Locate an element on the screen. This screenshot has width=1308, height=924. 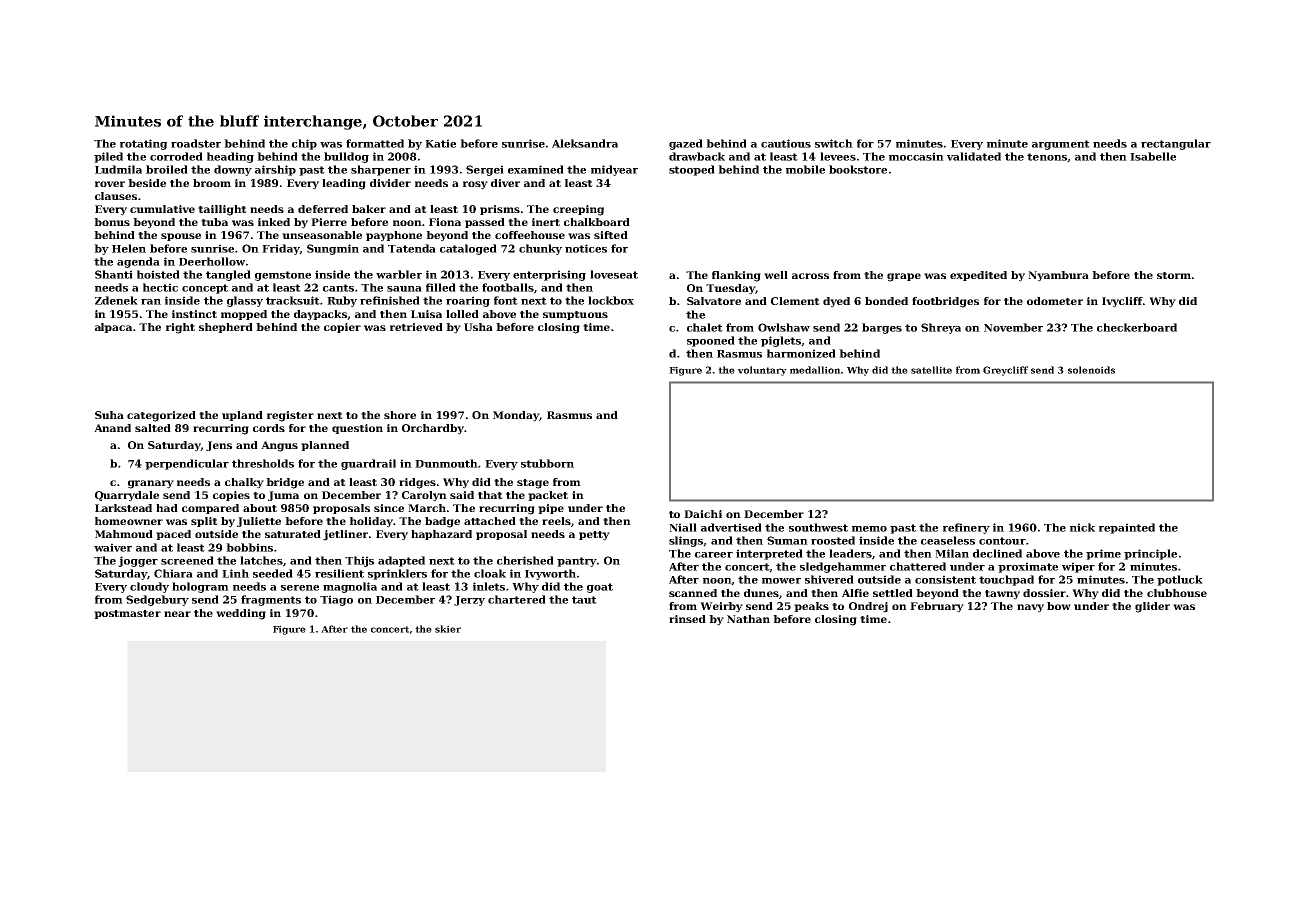
Isabelle is located at coordinates (1153, 156).
